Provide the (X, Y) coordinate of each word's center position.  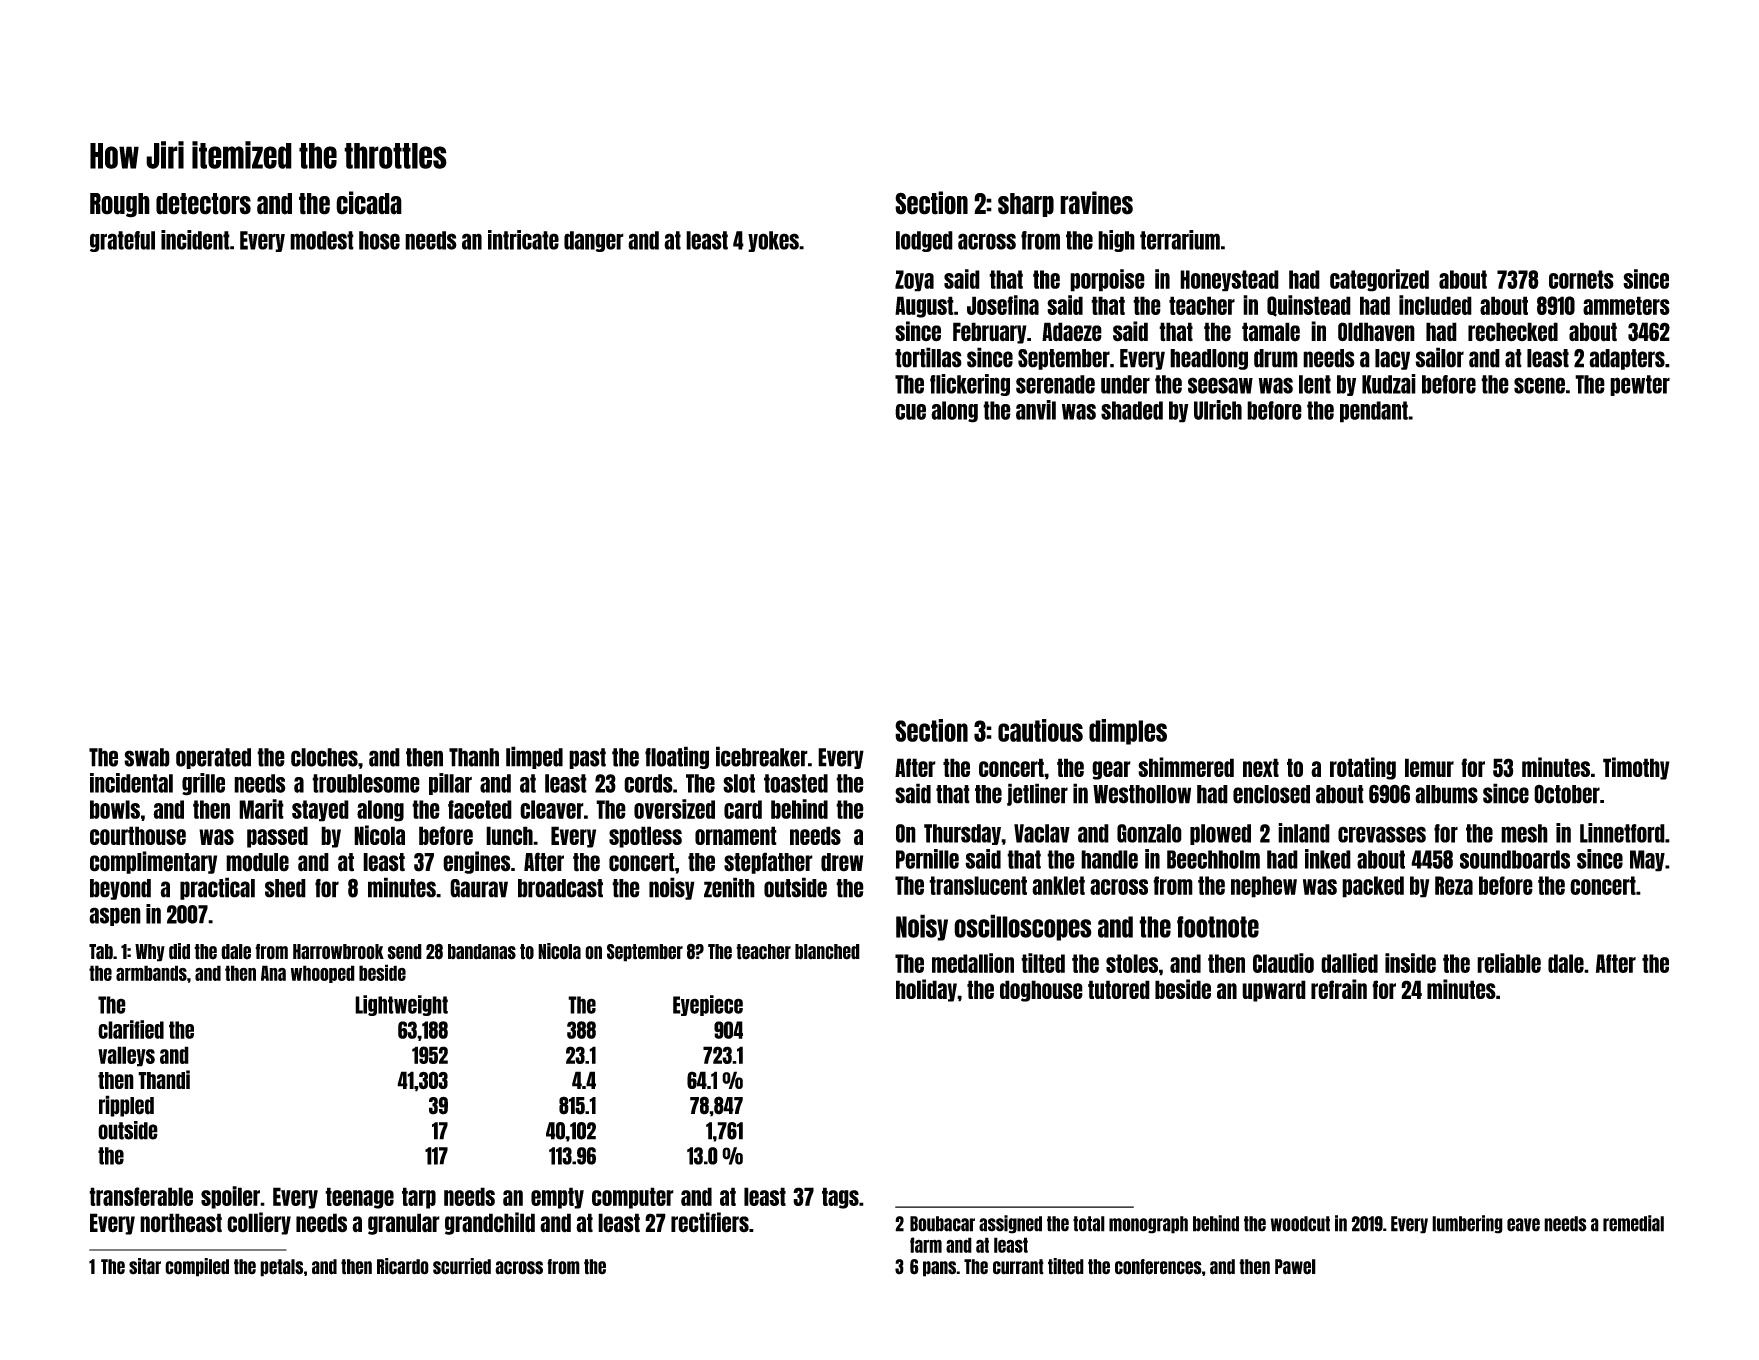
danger (594, 241)
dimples (1128, 732)
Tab (101, 952)
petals (281, 1268)
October (1567, 794)
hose (379, 240)
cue (910, 412)
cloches (324, 757)
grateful (122, 241)
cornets (1581, 279)
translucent (978, 885)
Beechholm (1213, 859)
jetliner (1037, 794)
